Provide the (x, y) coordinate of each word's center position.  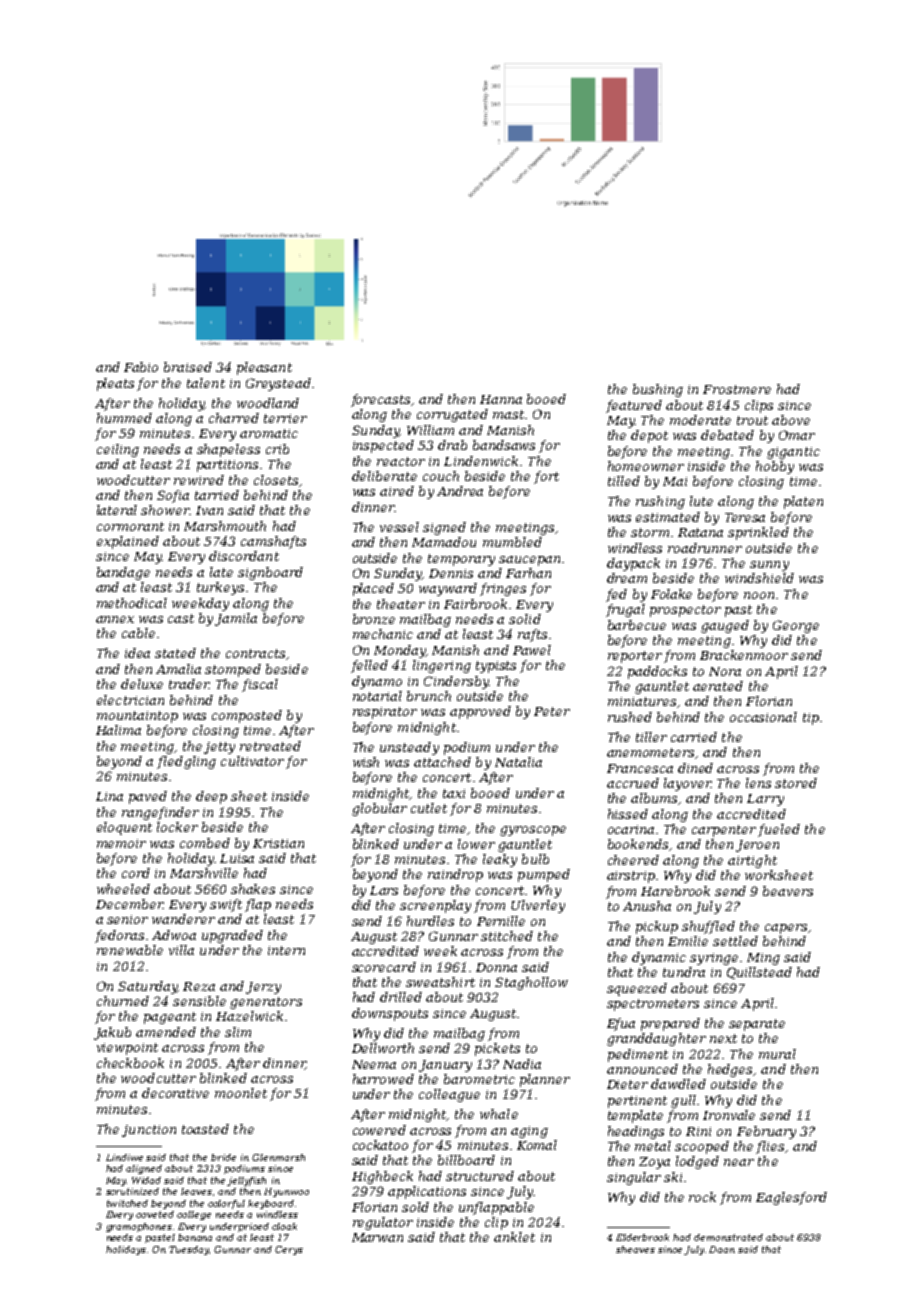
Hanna (501, 399)
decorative (175, 1093)
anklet (514, 1237)
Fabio (141, 367)
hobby (775, 467)
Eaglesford (791, 1198)
